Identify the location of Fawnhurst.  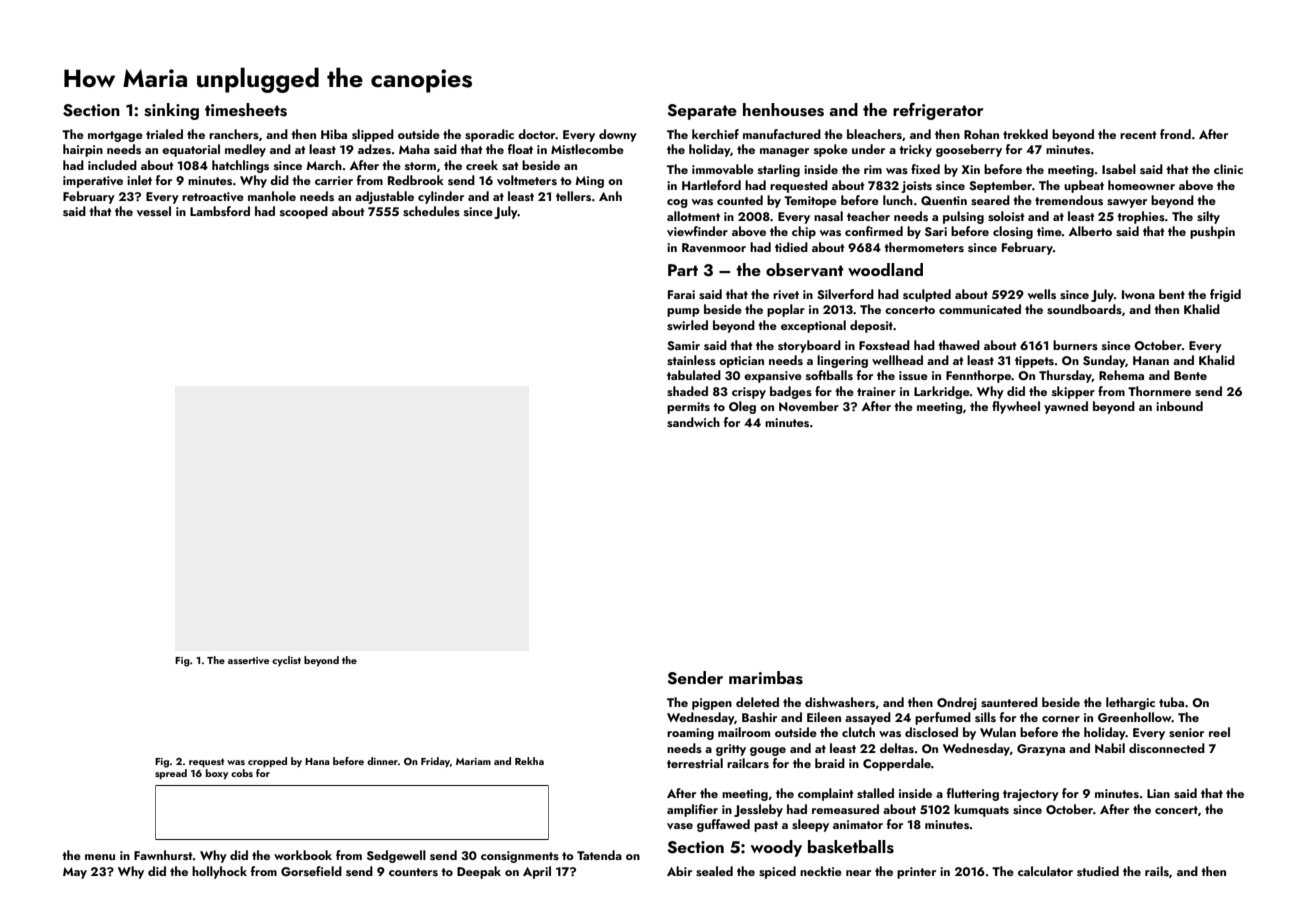
(163, 855).
